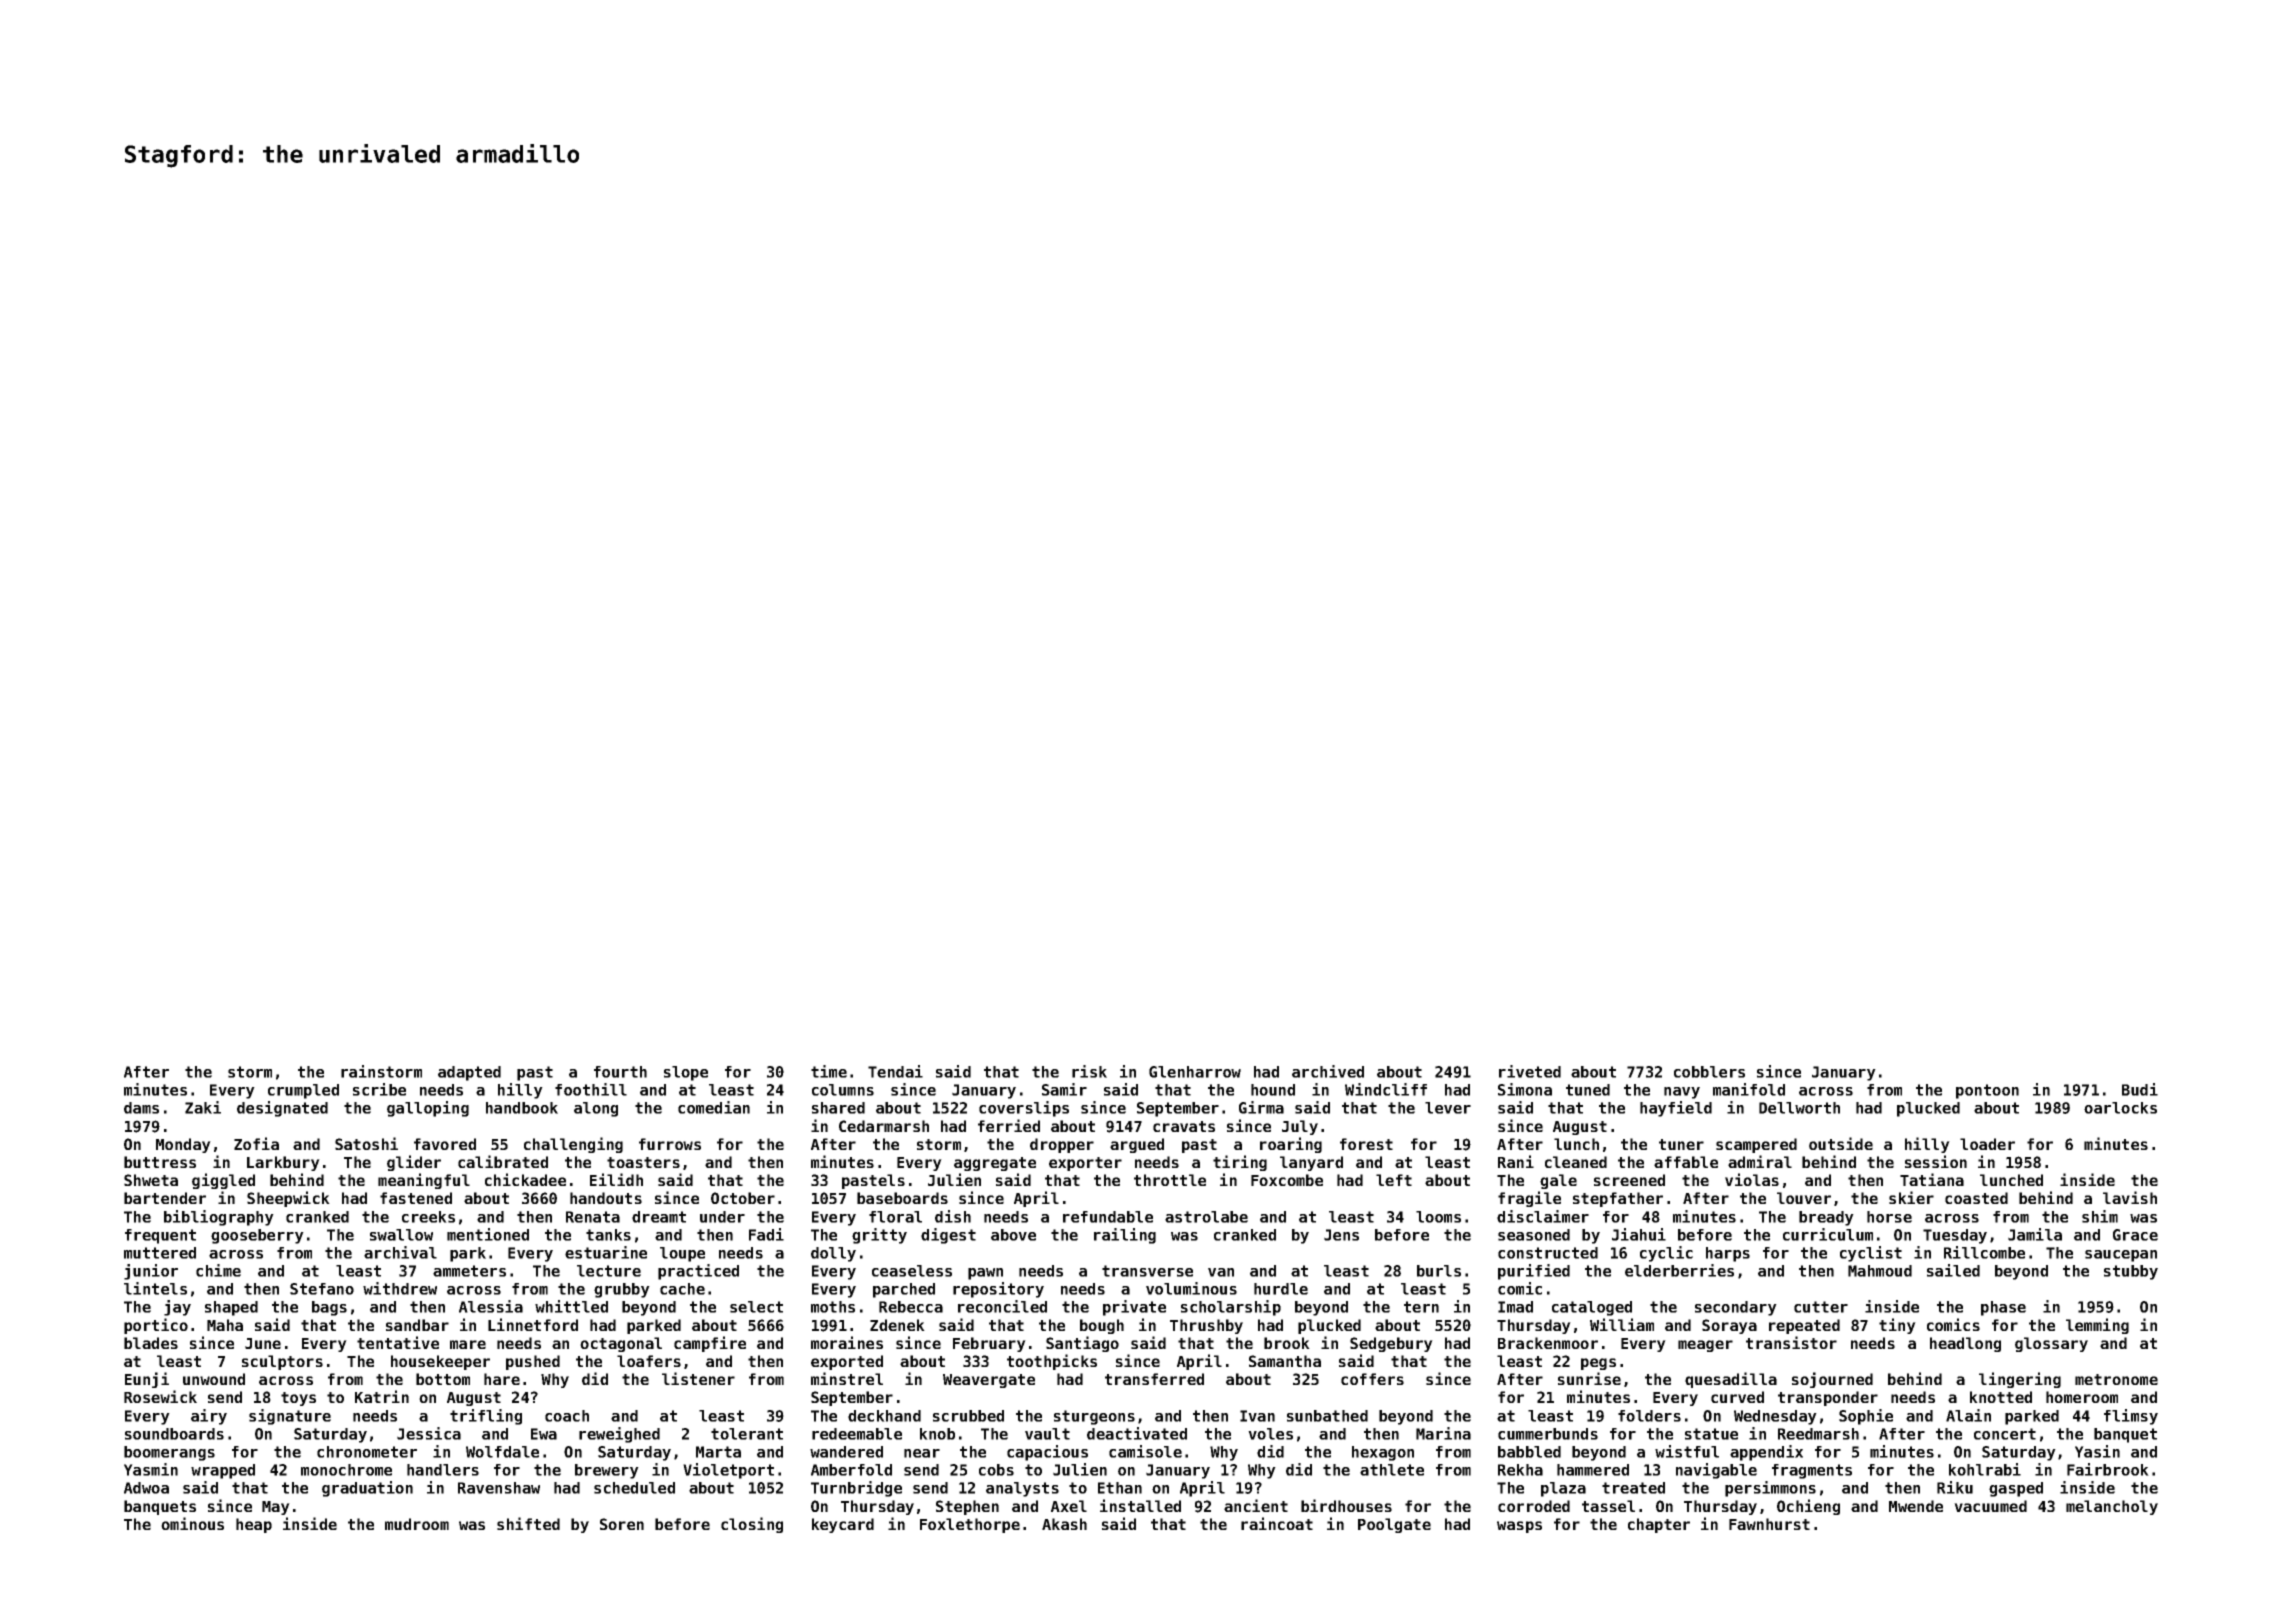  What do you see at coordinates (1984, 1252) in the screenshot?
I see `Rillcombe` at bounding box center [1984, 1252].
